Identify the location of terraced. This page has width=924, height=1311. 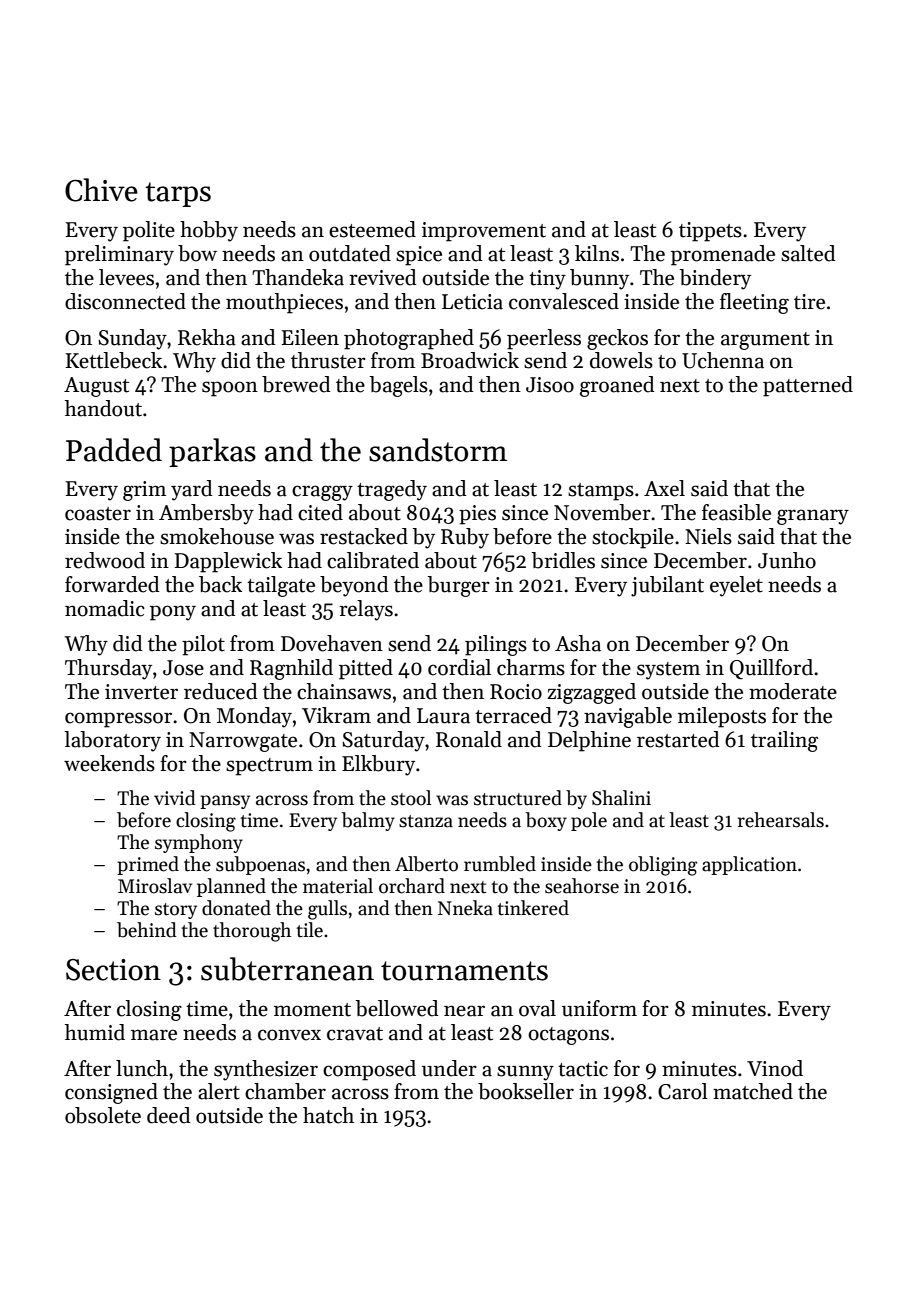
(513, 715).
